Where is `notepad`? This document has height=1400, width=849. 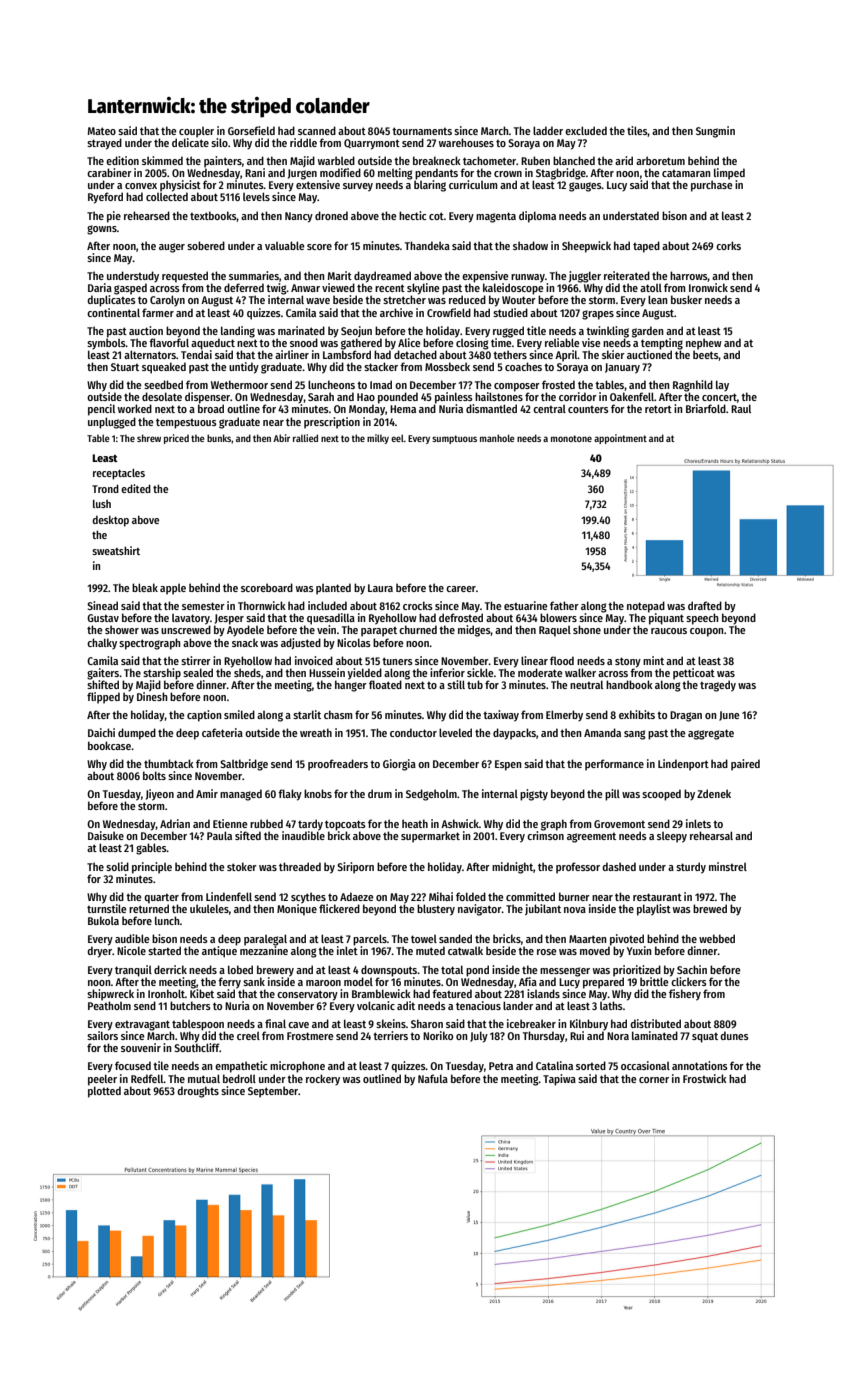
notepad is located at coordinates (646, 607).
